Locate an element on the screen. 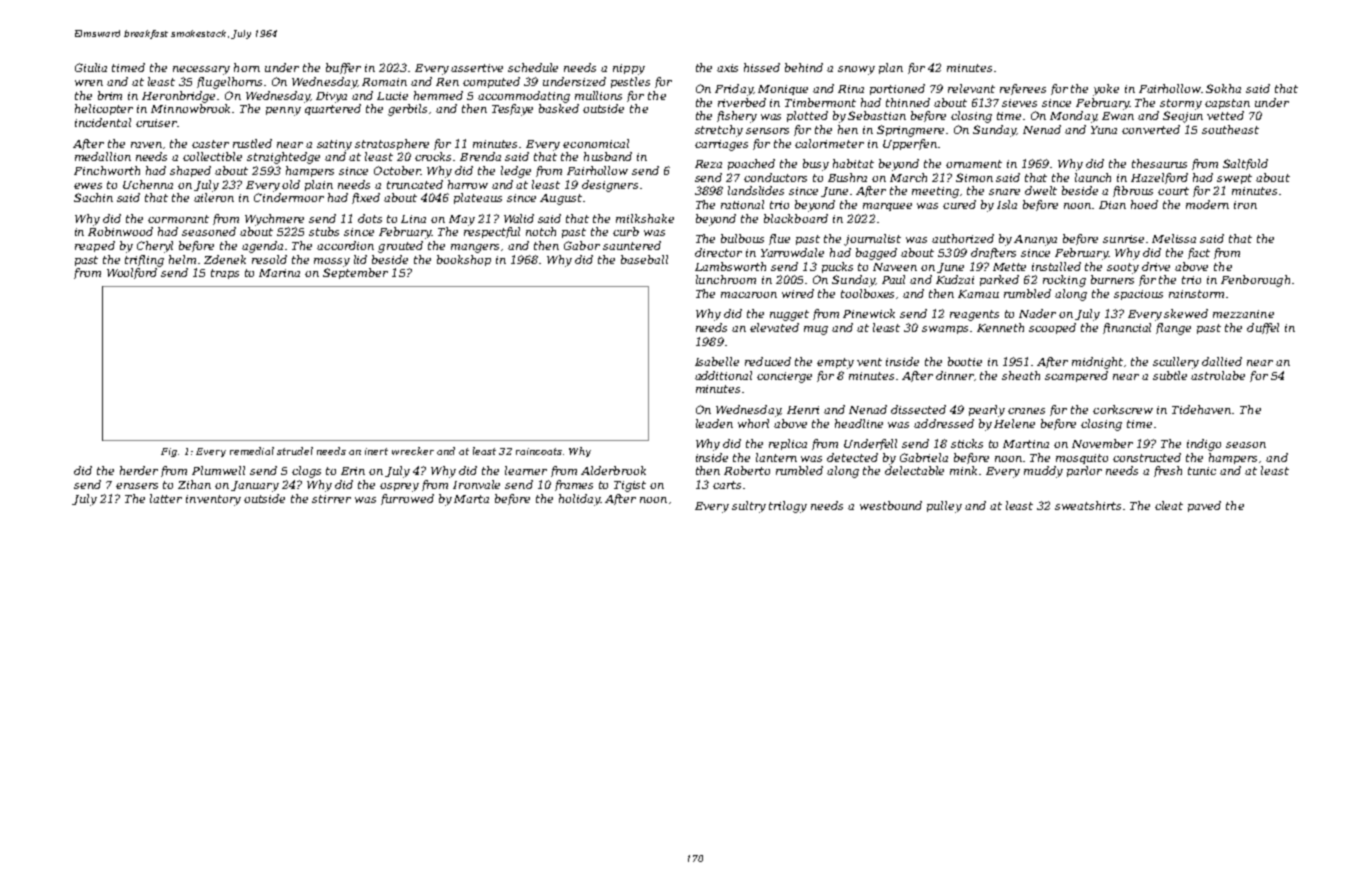  astrolabe is located at coordinates (1218, 375).
